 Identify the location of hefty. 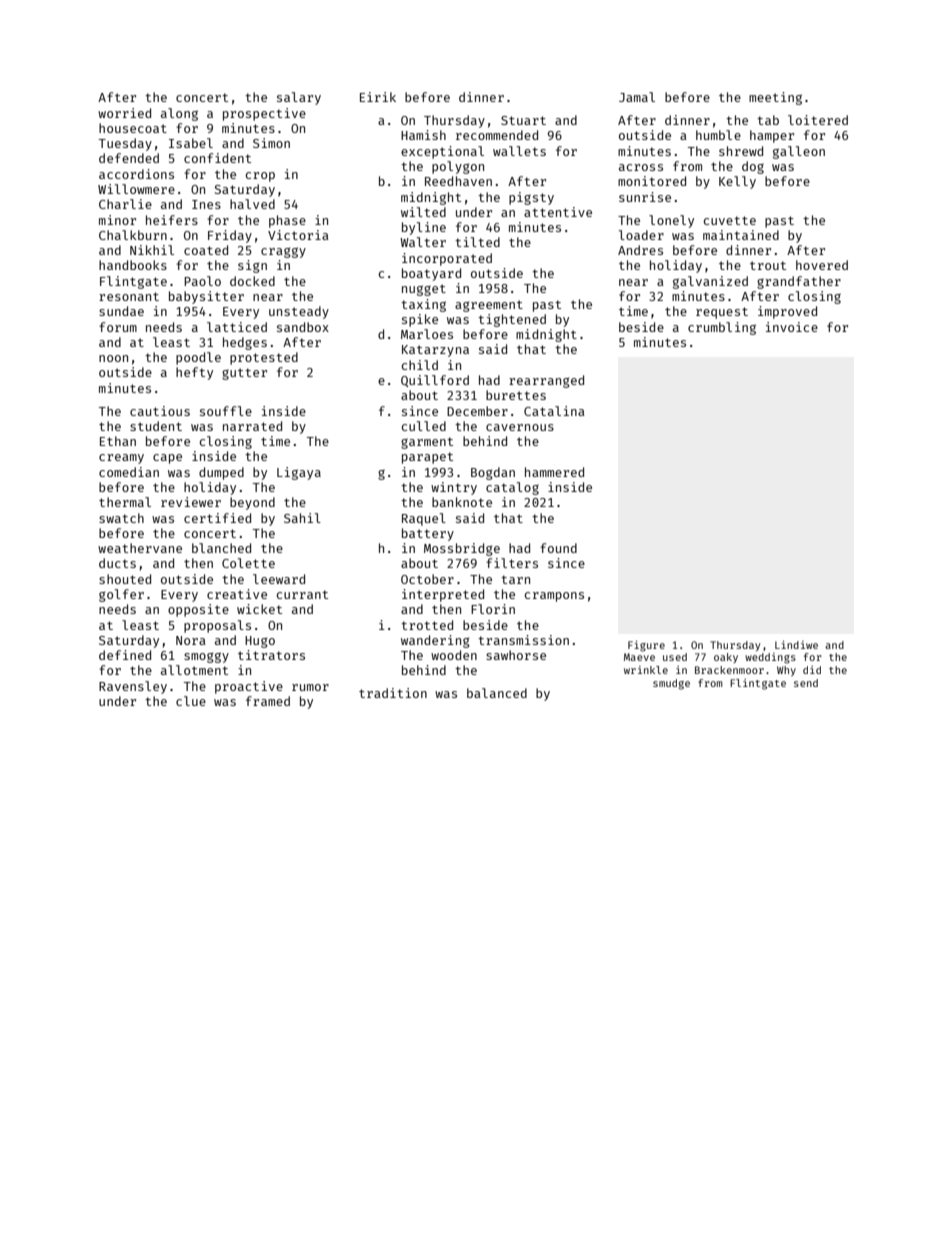
(194, 373).
